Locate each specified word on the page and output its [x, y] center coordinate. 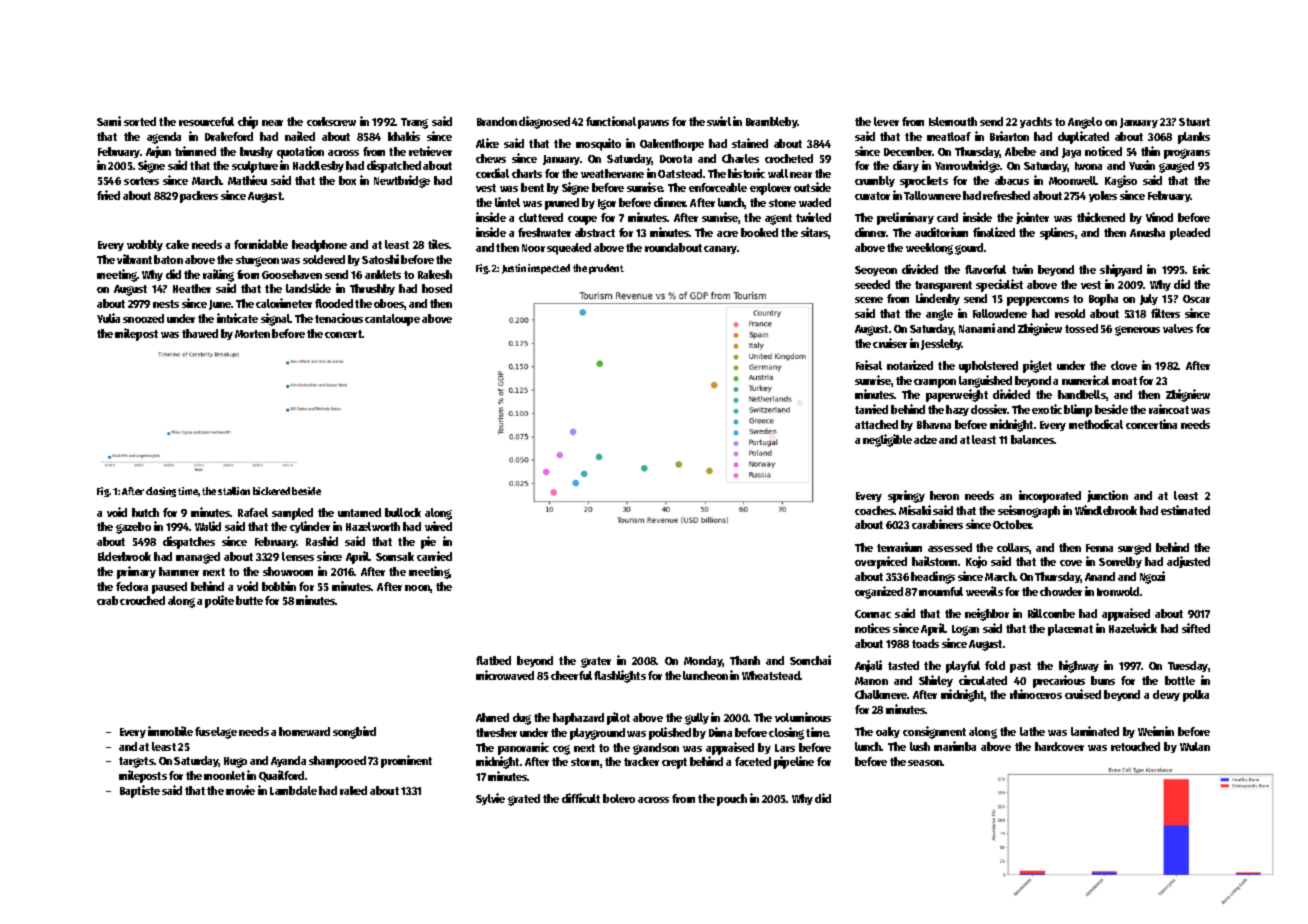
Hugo [235, 762]
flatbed [493, 660]
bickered [271, 491]
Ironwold [1118, 591]
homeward [304, 731]
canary [720, 250]
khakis [404, 136]
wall [778, 173]
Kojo [976, 562]
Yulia [108, 318]
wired [438, 526]
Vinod [1159, 217]
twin [1022, 269]
